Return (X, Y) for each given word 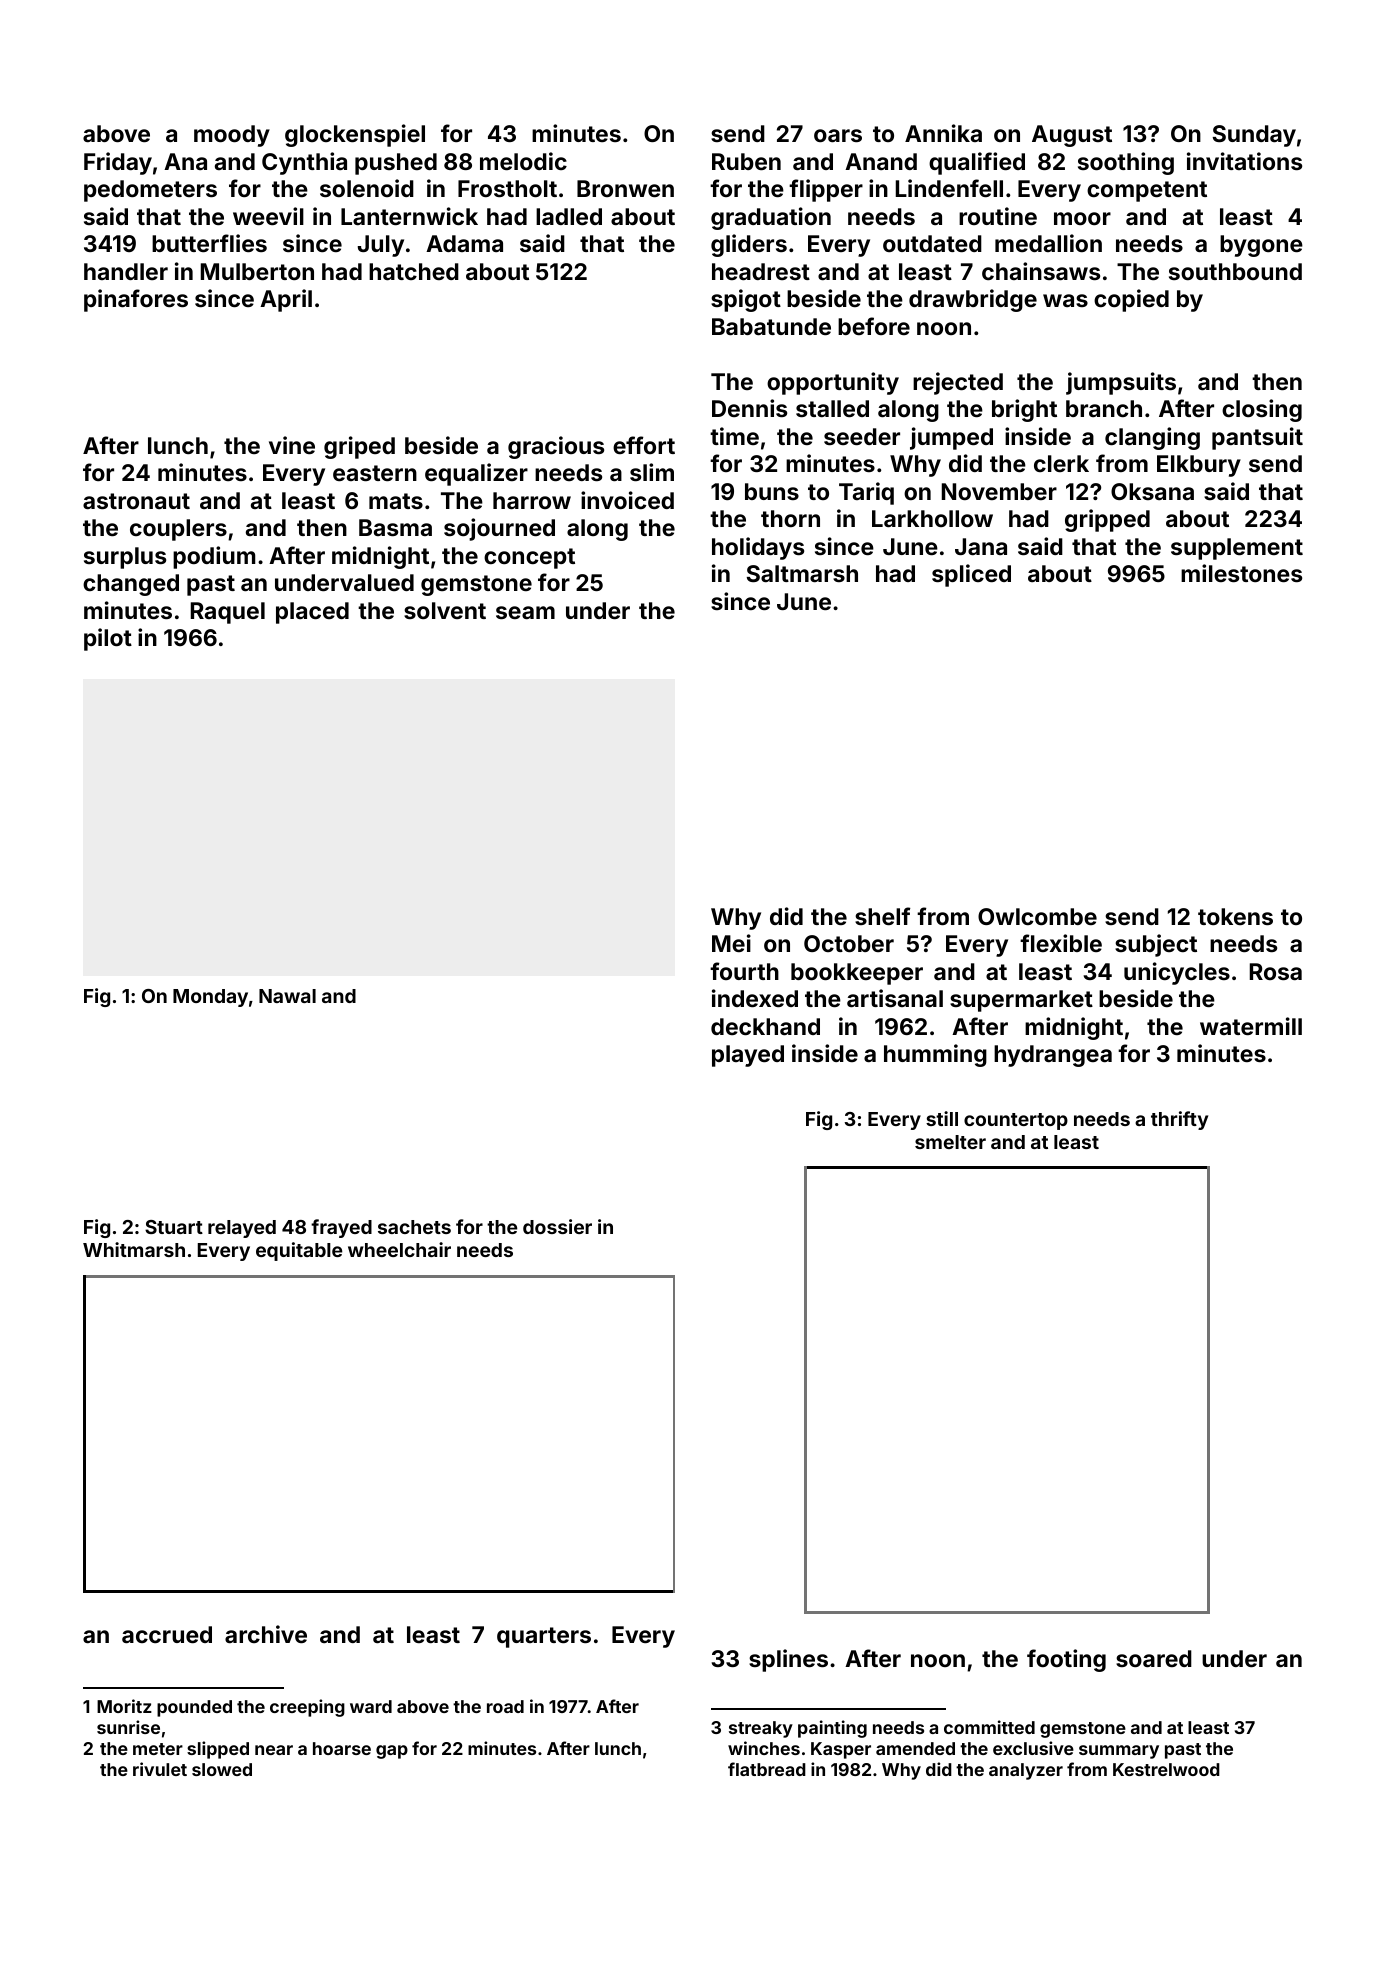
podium (214, 557)
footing (1066, 1660)
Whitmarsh (134, 1249)
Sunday (1254, 136)
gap (392, 1752)
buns (772, 491)
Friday (118, 163)
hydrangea (1053, 1056)
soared (1154, 1658)
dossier (557, 1226)
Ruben (746, 161)
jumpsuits (1121, 383)
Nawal (287, 996)
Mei (731, 943)
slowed (222, 1769)
